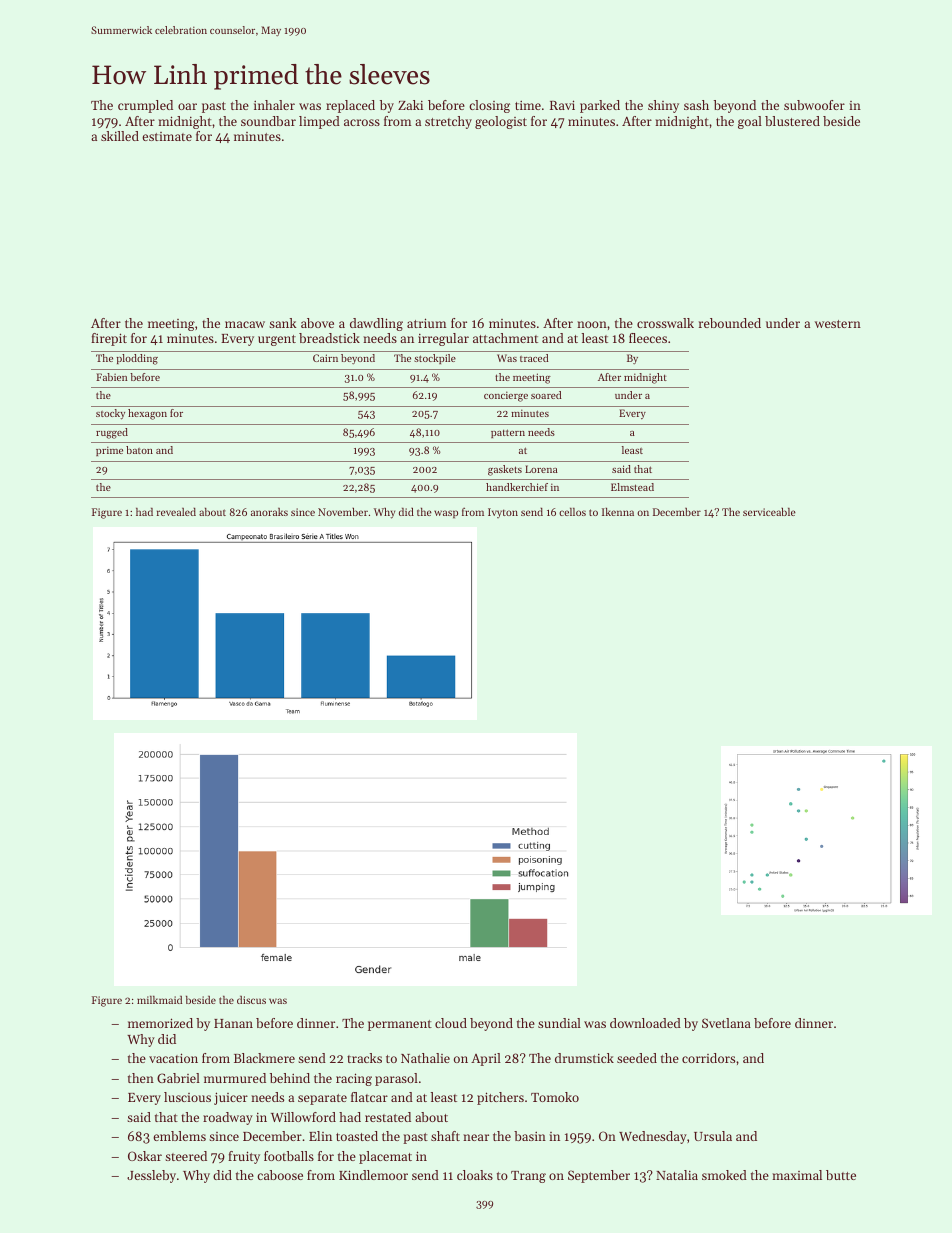 This screenshot has height=1233, width=952. Describe the element at coordinates (145, 106) in the screenshot. I see `crumpled` at that location.
